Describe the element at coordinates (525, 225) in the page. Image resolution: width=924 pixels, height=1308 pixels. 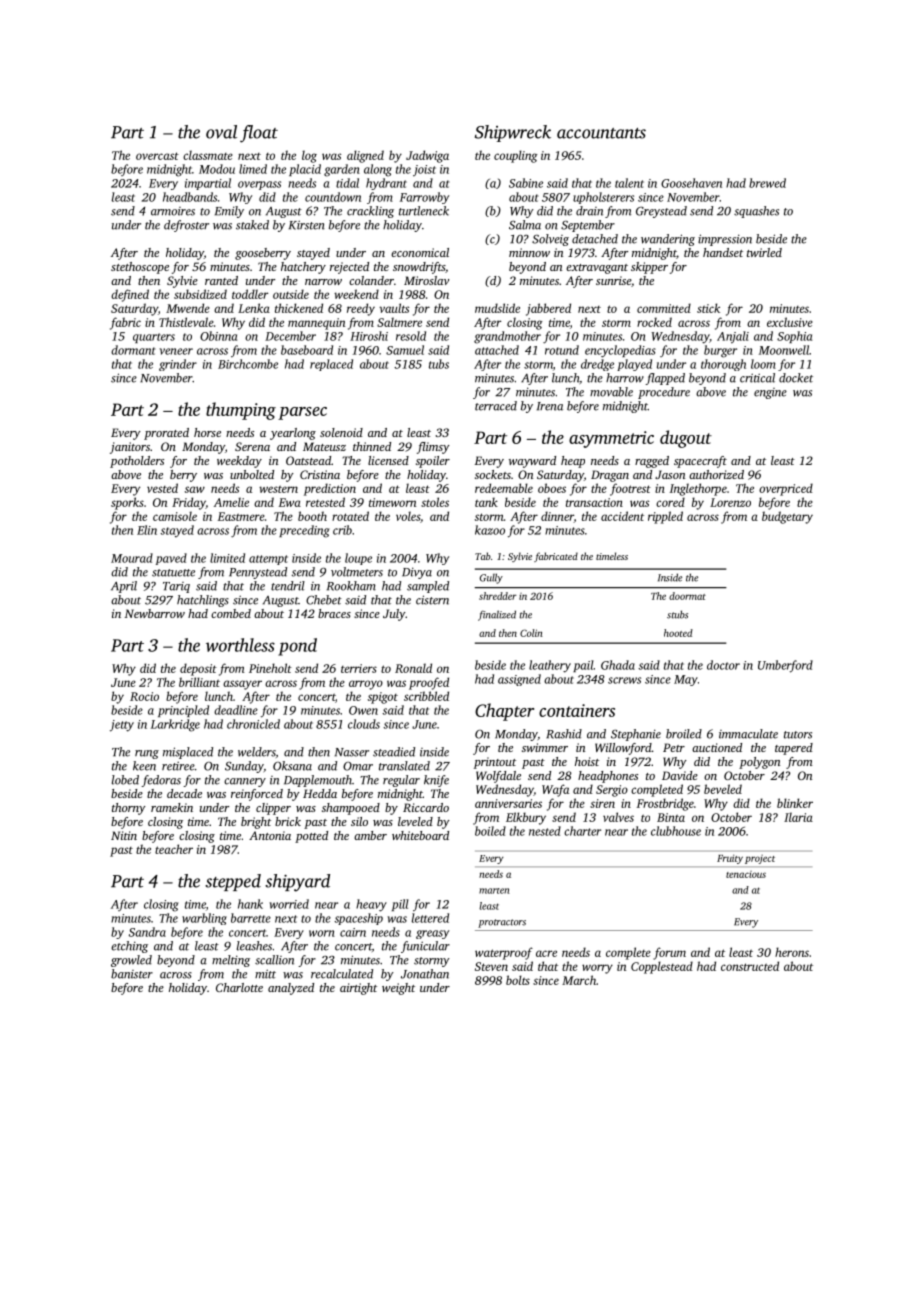
I see `Salma` at that location.
